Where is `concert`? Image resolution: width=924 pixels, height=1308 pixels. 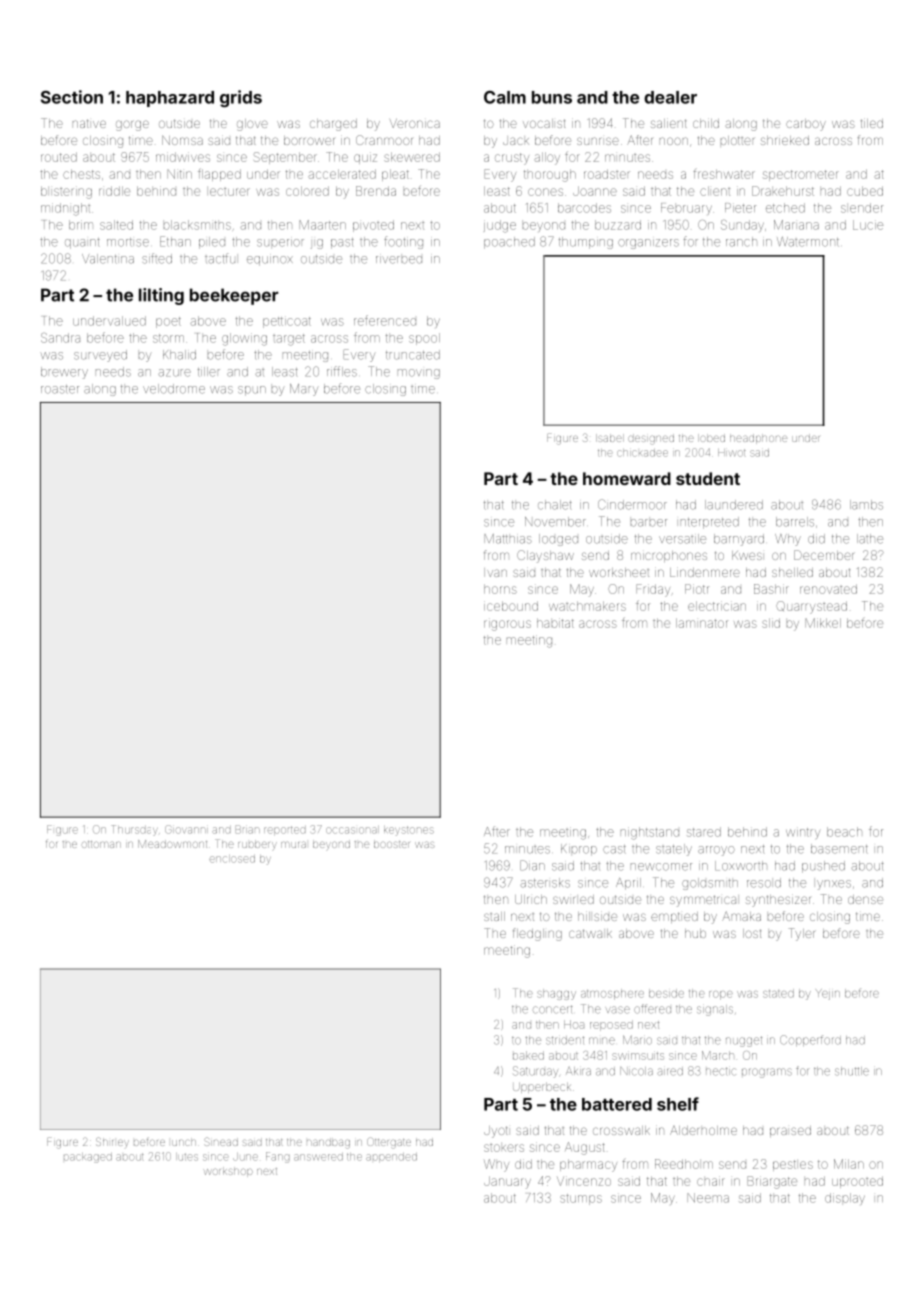 concert is located at coordinates (553, 1009).
